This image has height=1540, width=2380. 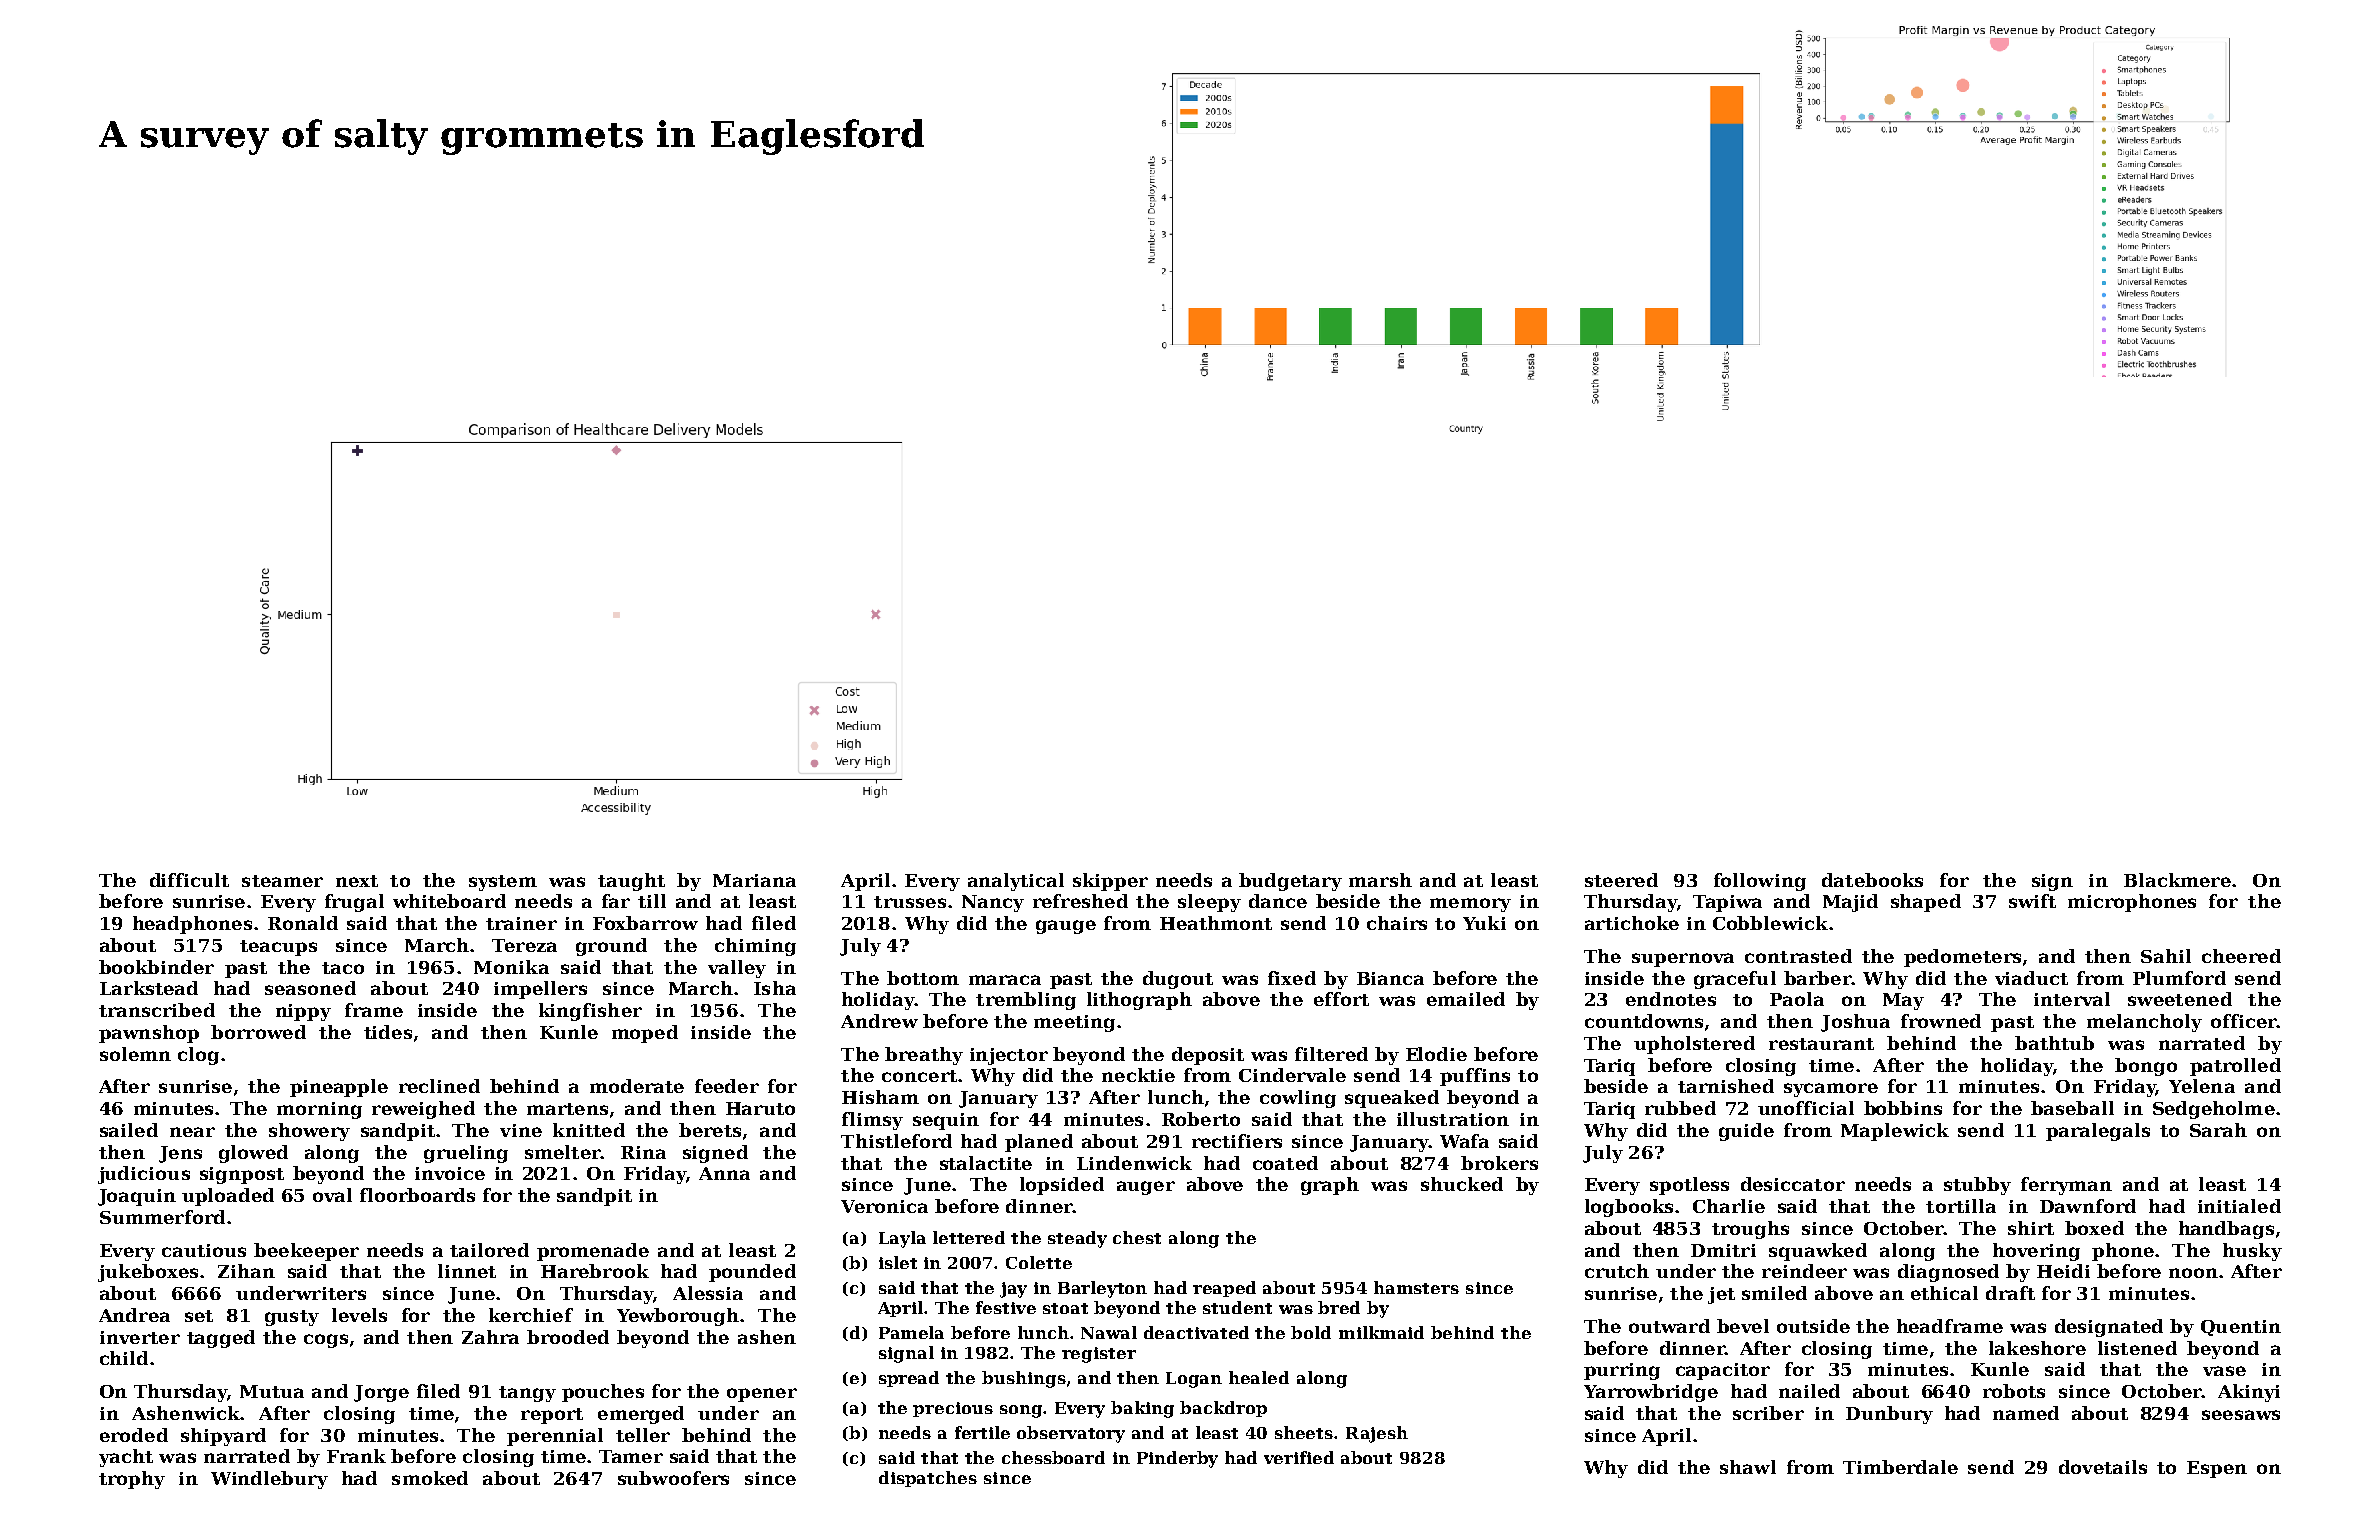 I want to click on steered, so click(x=1621, y=880).
